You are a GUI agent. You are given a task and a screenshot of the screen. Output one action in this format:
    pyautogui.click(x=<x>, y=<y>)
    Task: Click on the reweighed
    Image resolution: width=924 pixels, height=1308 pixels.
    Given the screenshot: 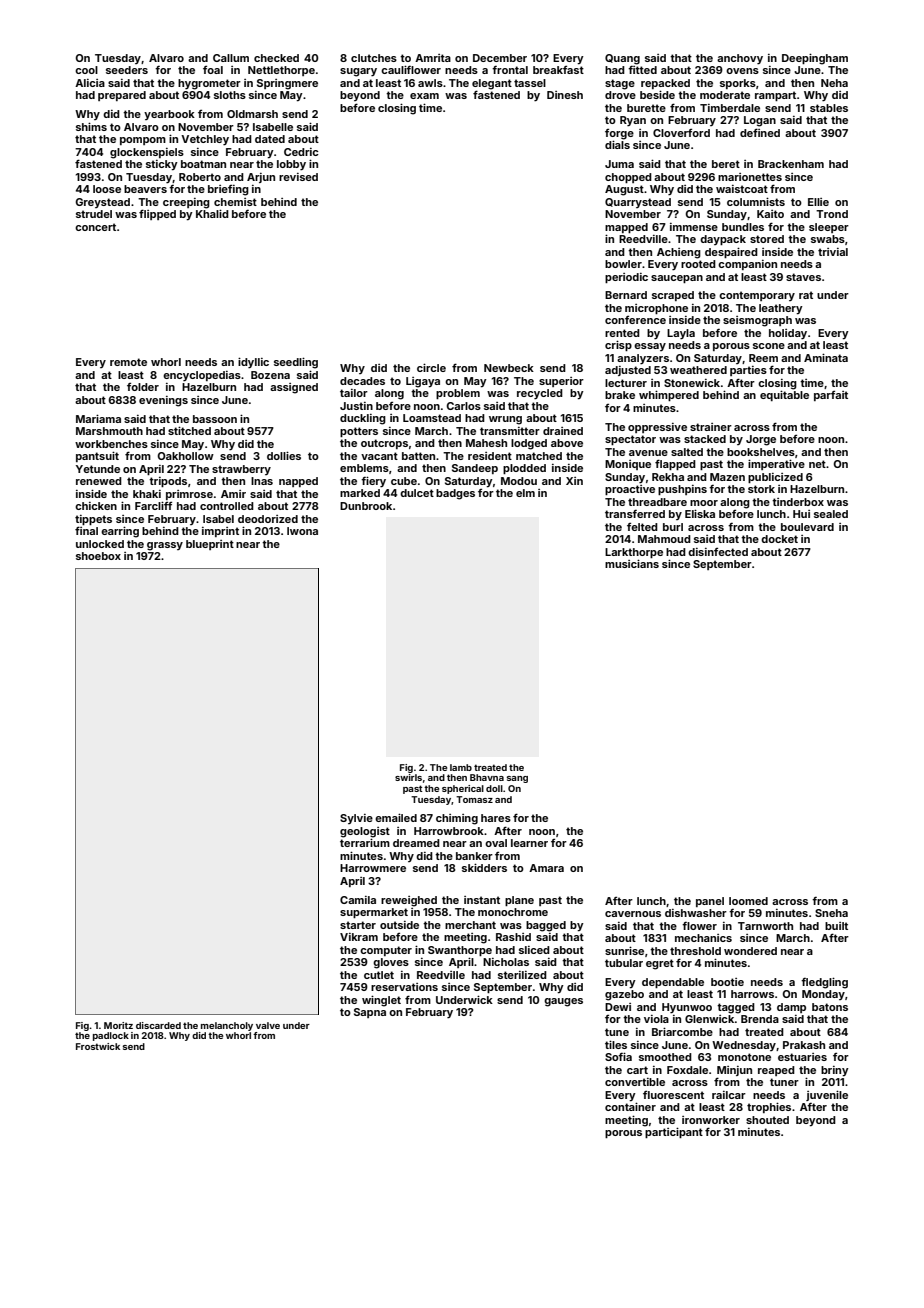 What is the action you would take?
    pyautogui.click(x=409, y=901)
